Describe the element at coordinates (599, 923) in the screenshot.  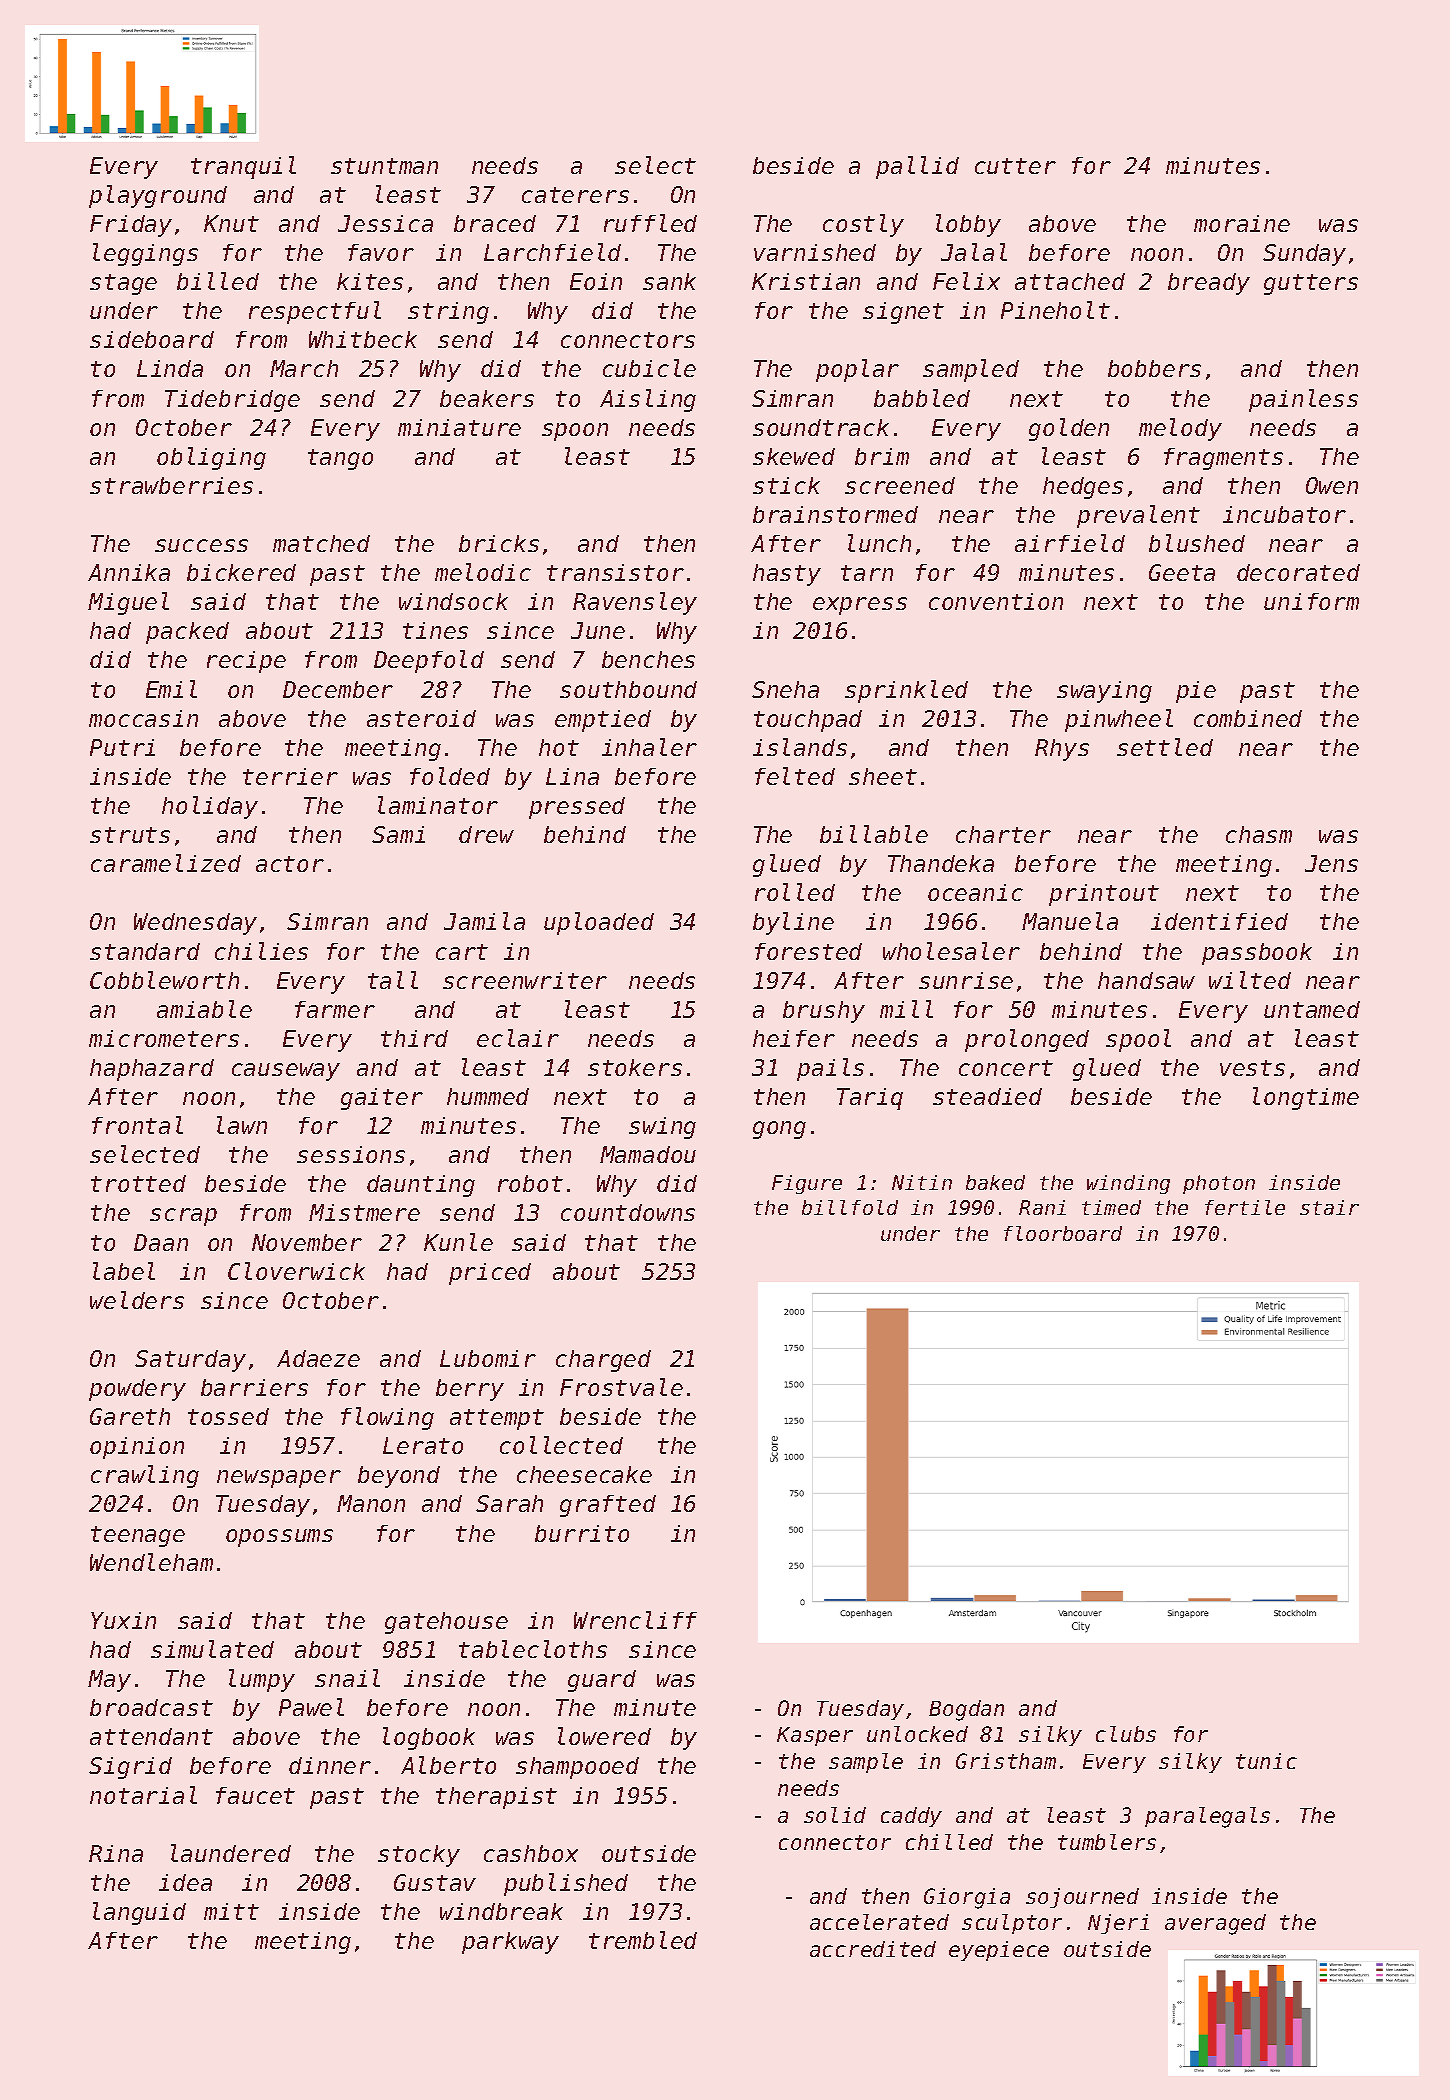
I see `uploaded` at that location.
